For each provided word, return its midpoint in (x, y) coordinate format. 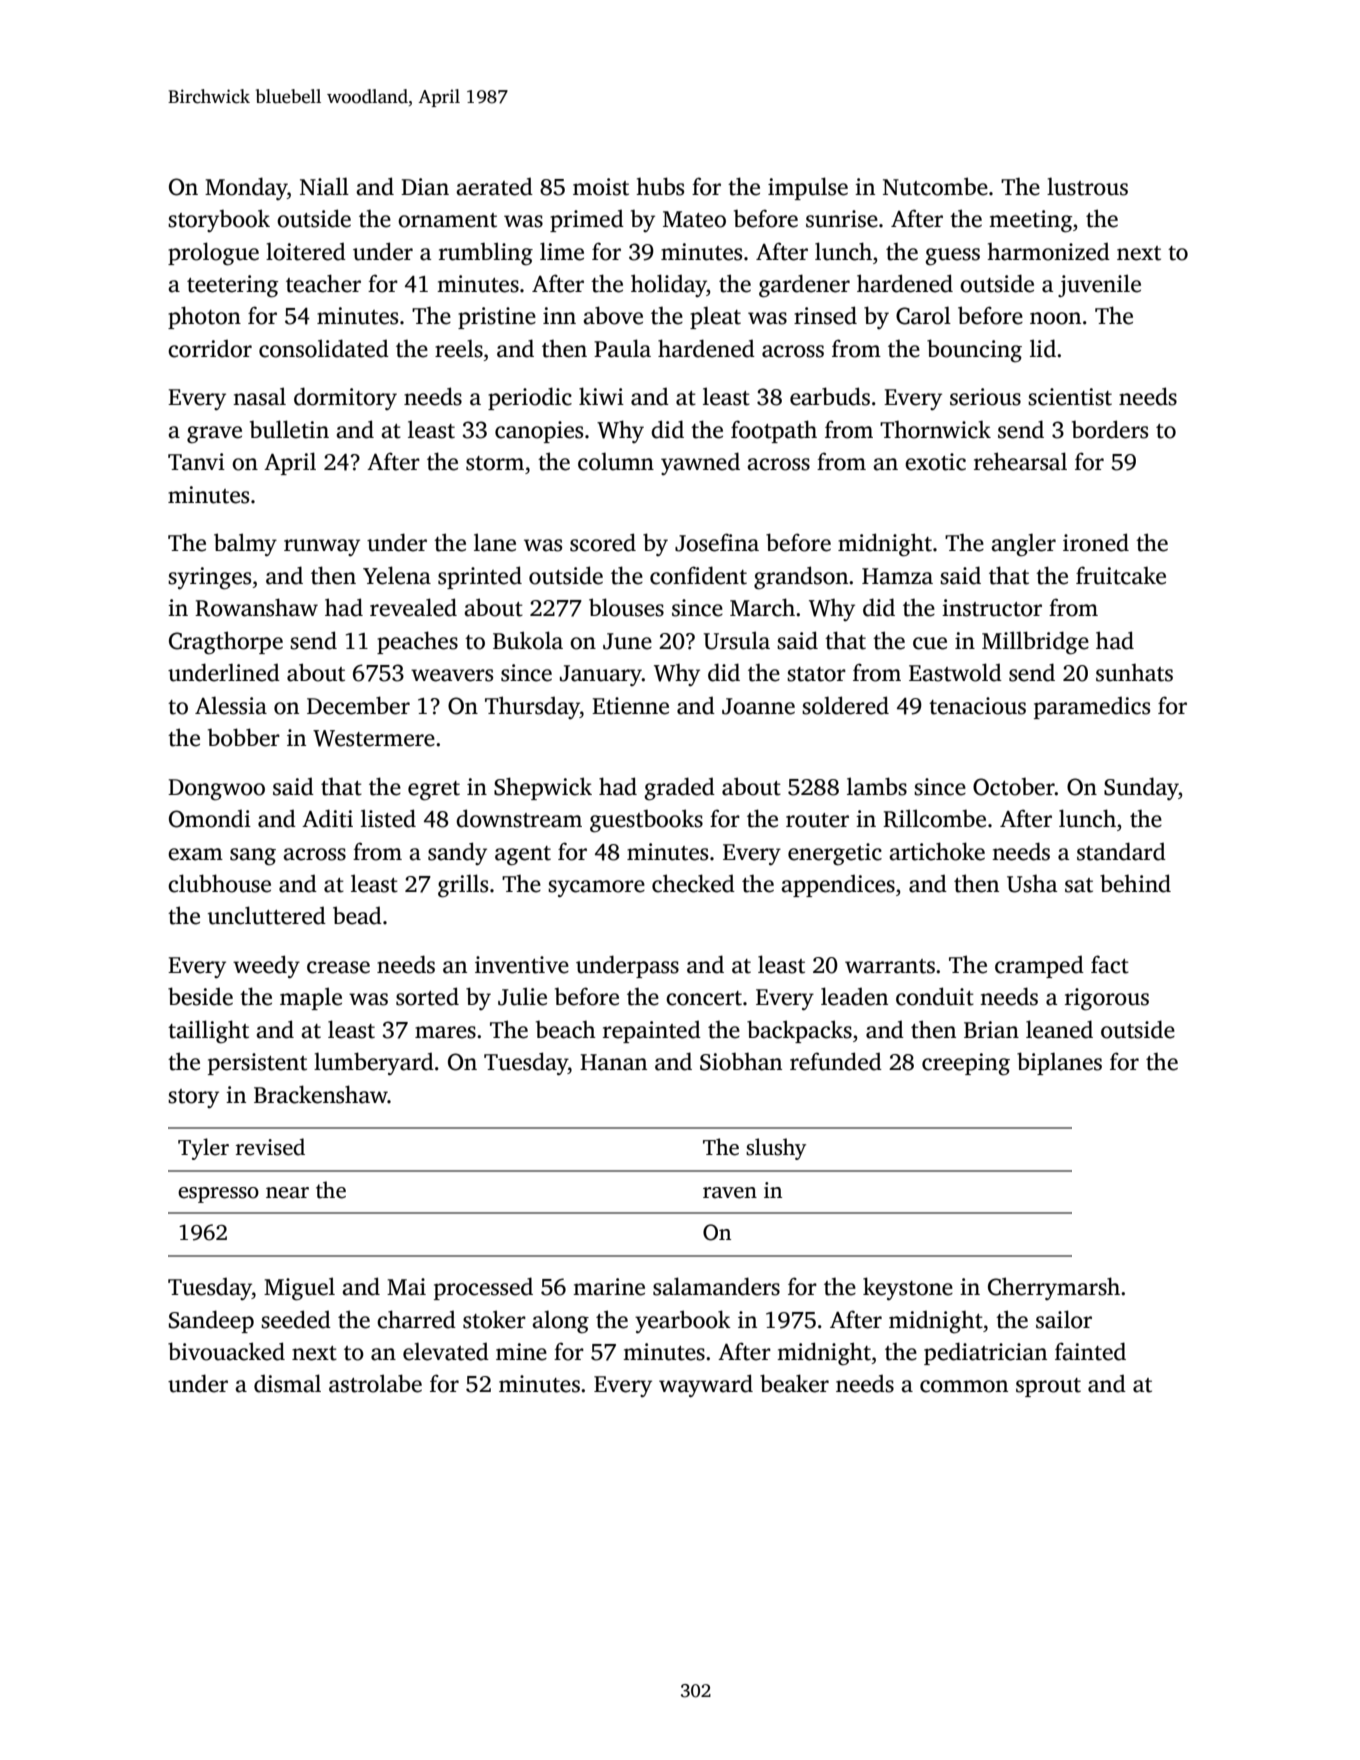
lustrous (1087, 186)
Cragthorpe (226, 643)
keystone (908, 1289)
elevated (446, 1351)
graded (679, 789)
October (1014, 786)
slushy (776, 1149)
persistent (257, 1064)
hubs (660, 186)
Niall (324, 186)
